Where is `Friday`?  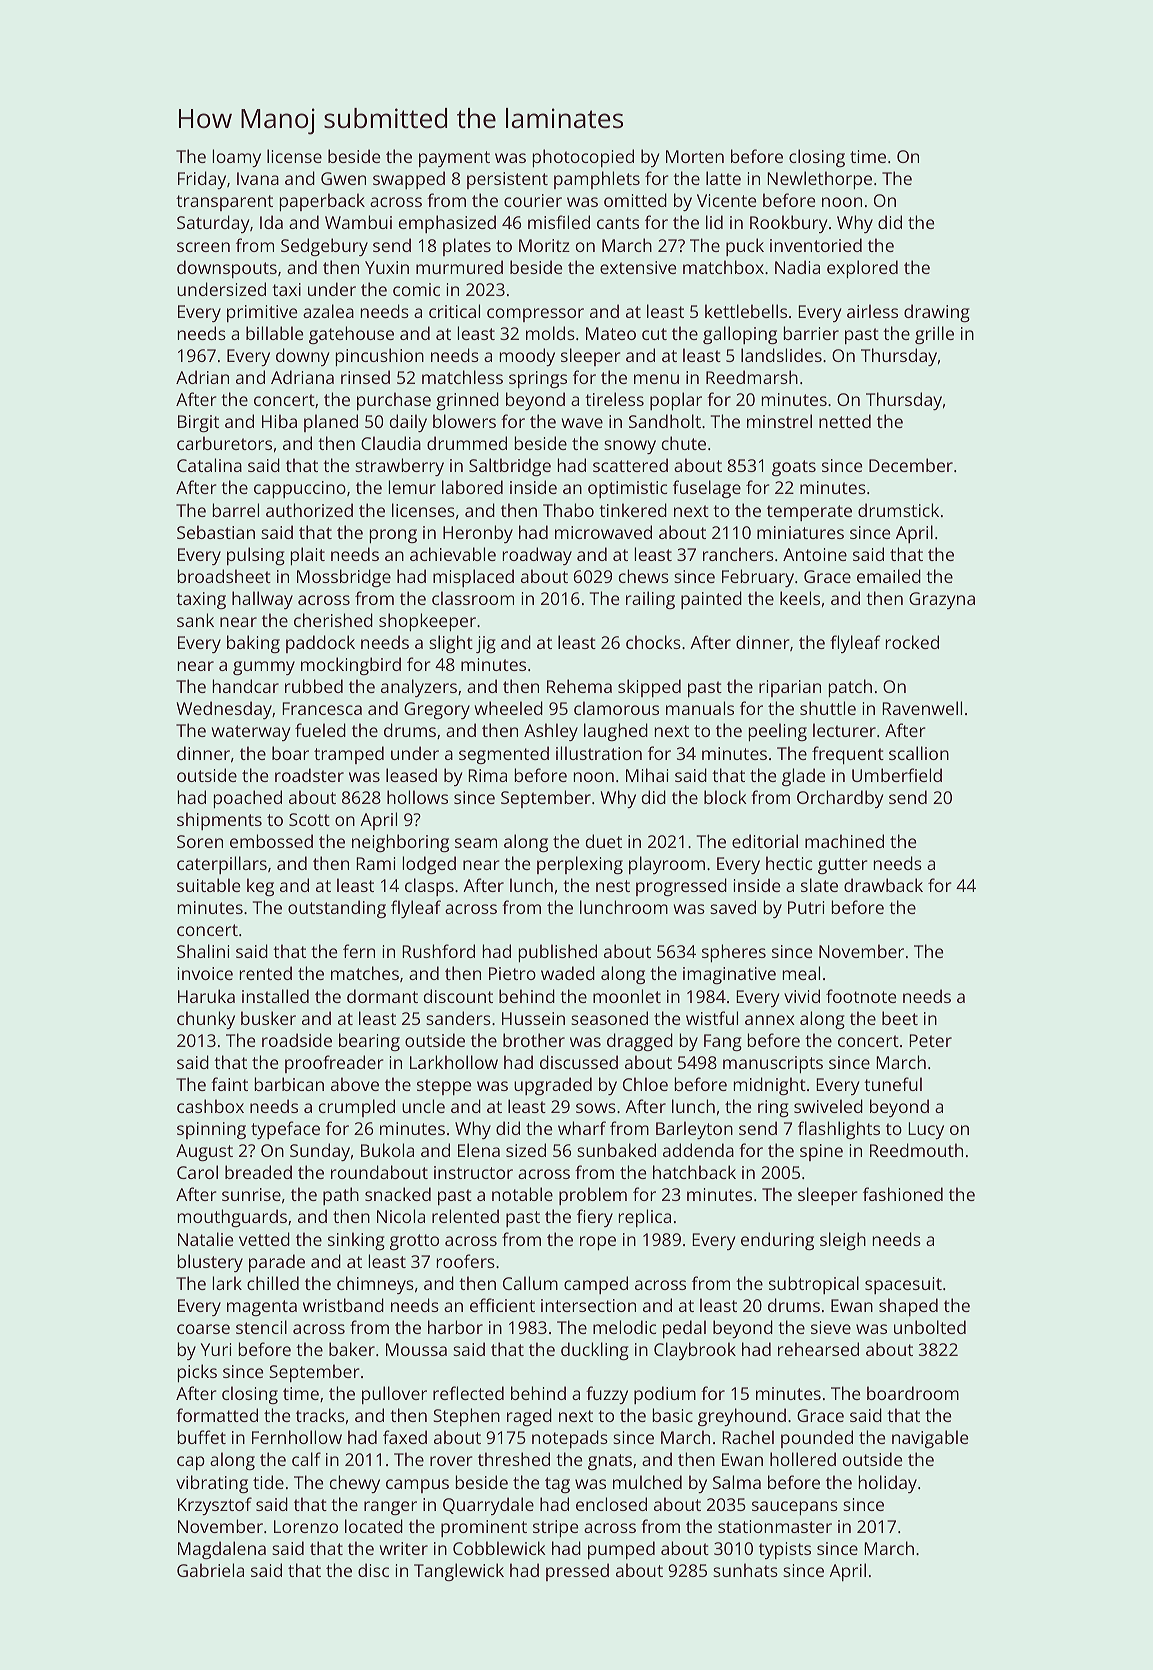 Friday is located at coordinates (202, 180).
